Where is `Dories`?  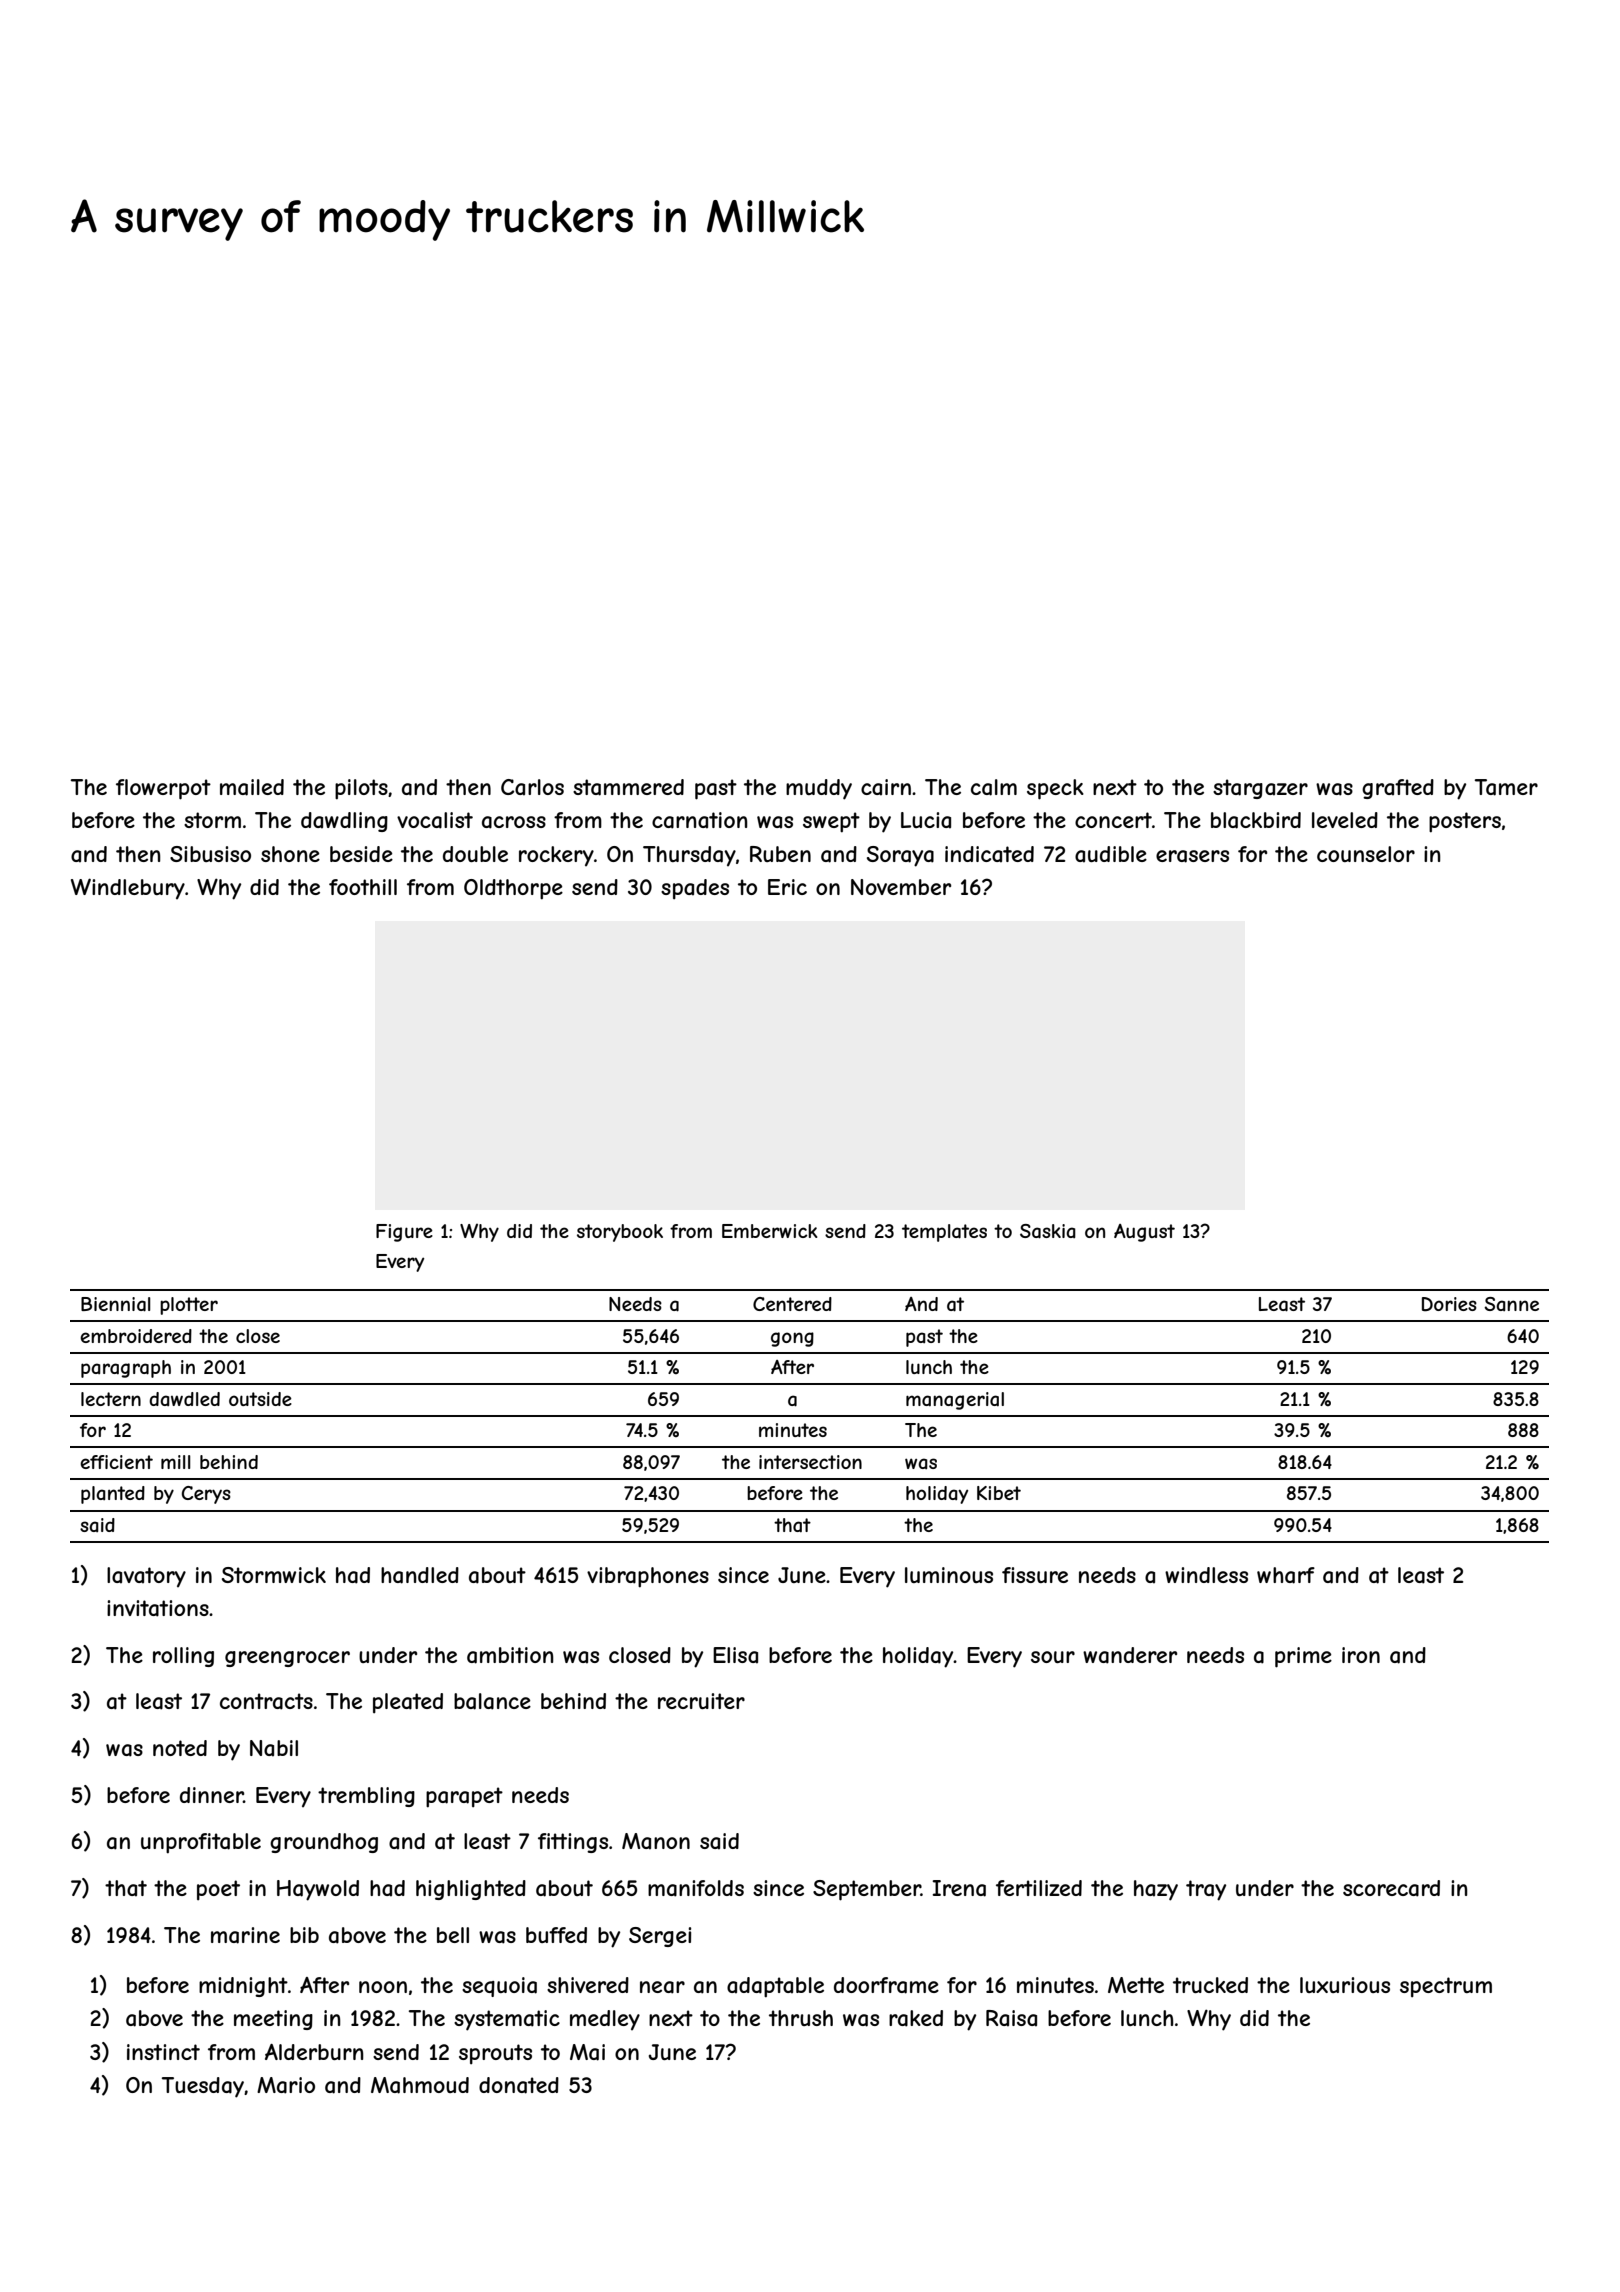 Dories is located at coordinates (1449, 1304).
